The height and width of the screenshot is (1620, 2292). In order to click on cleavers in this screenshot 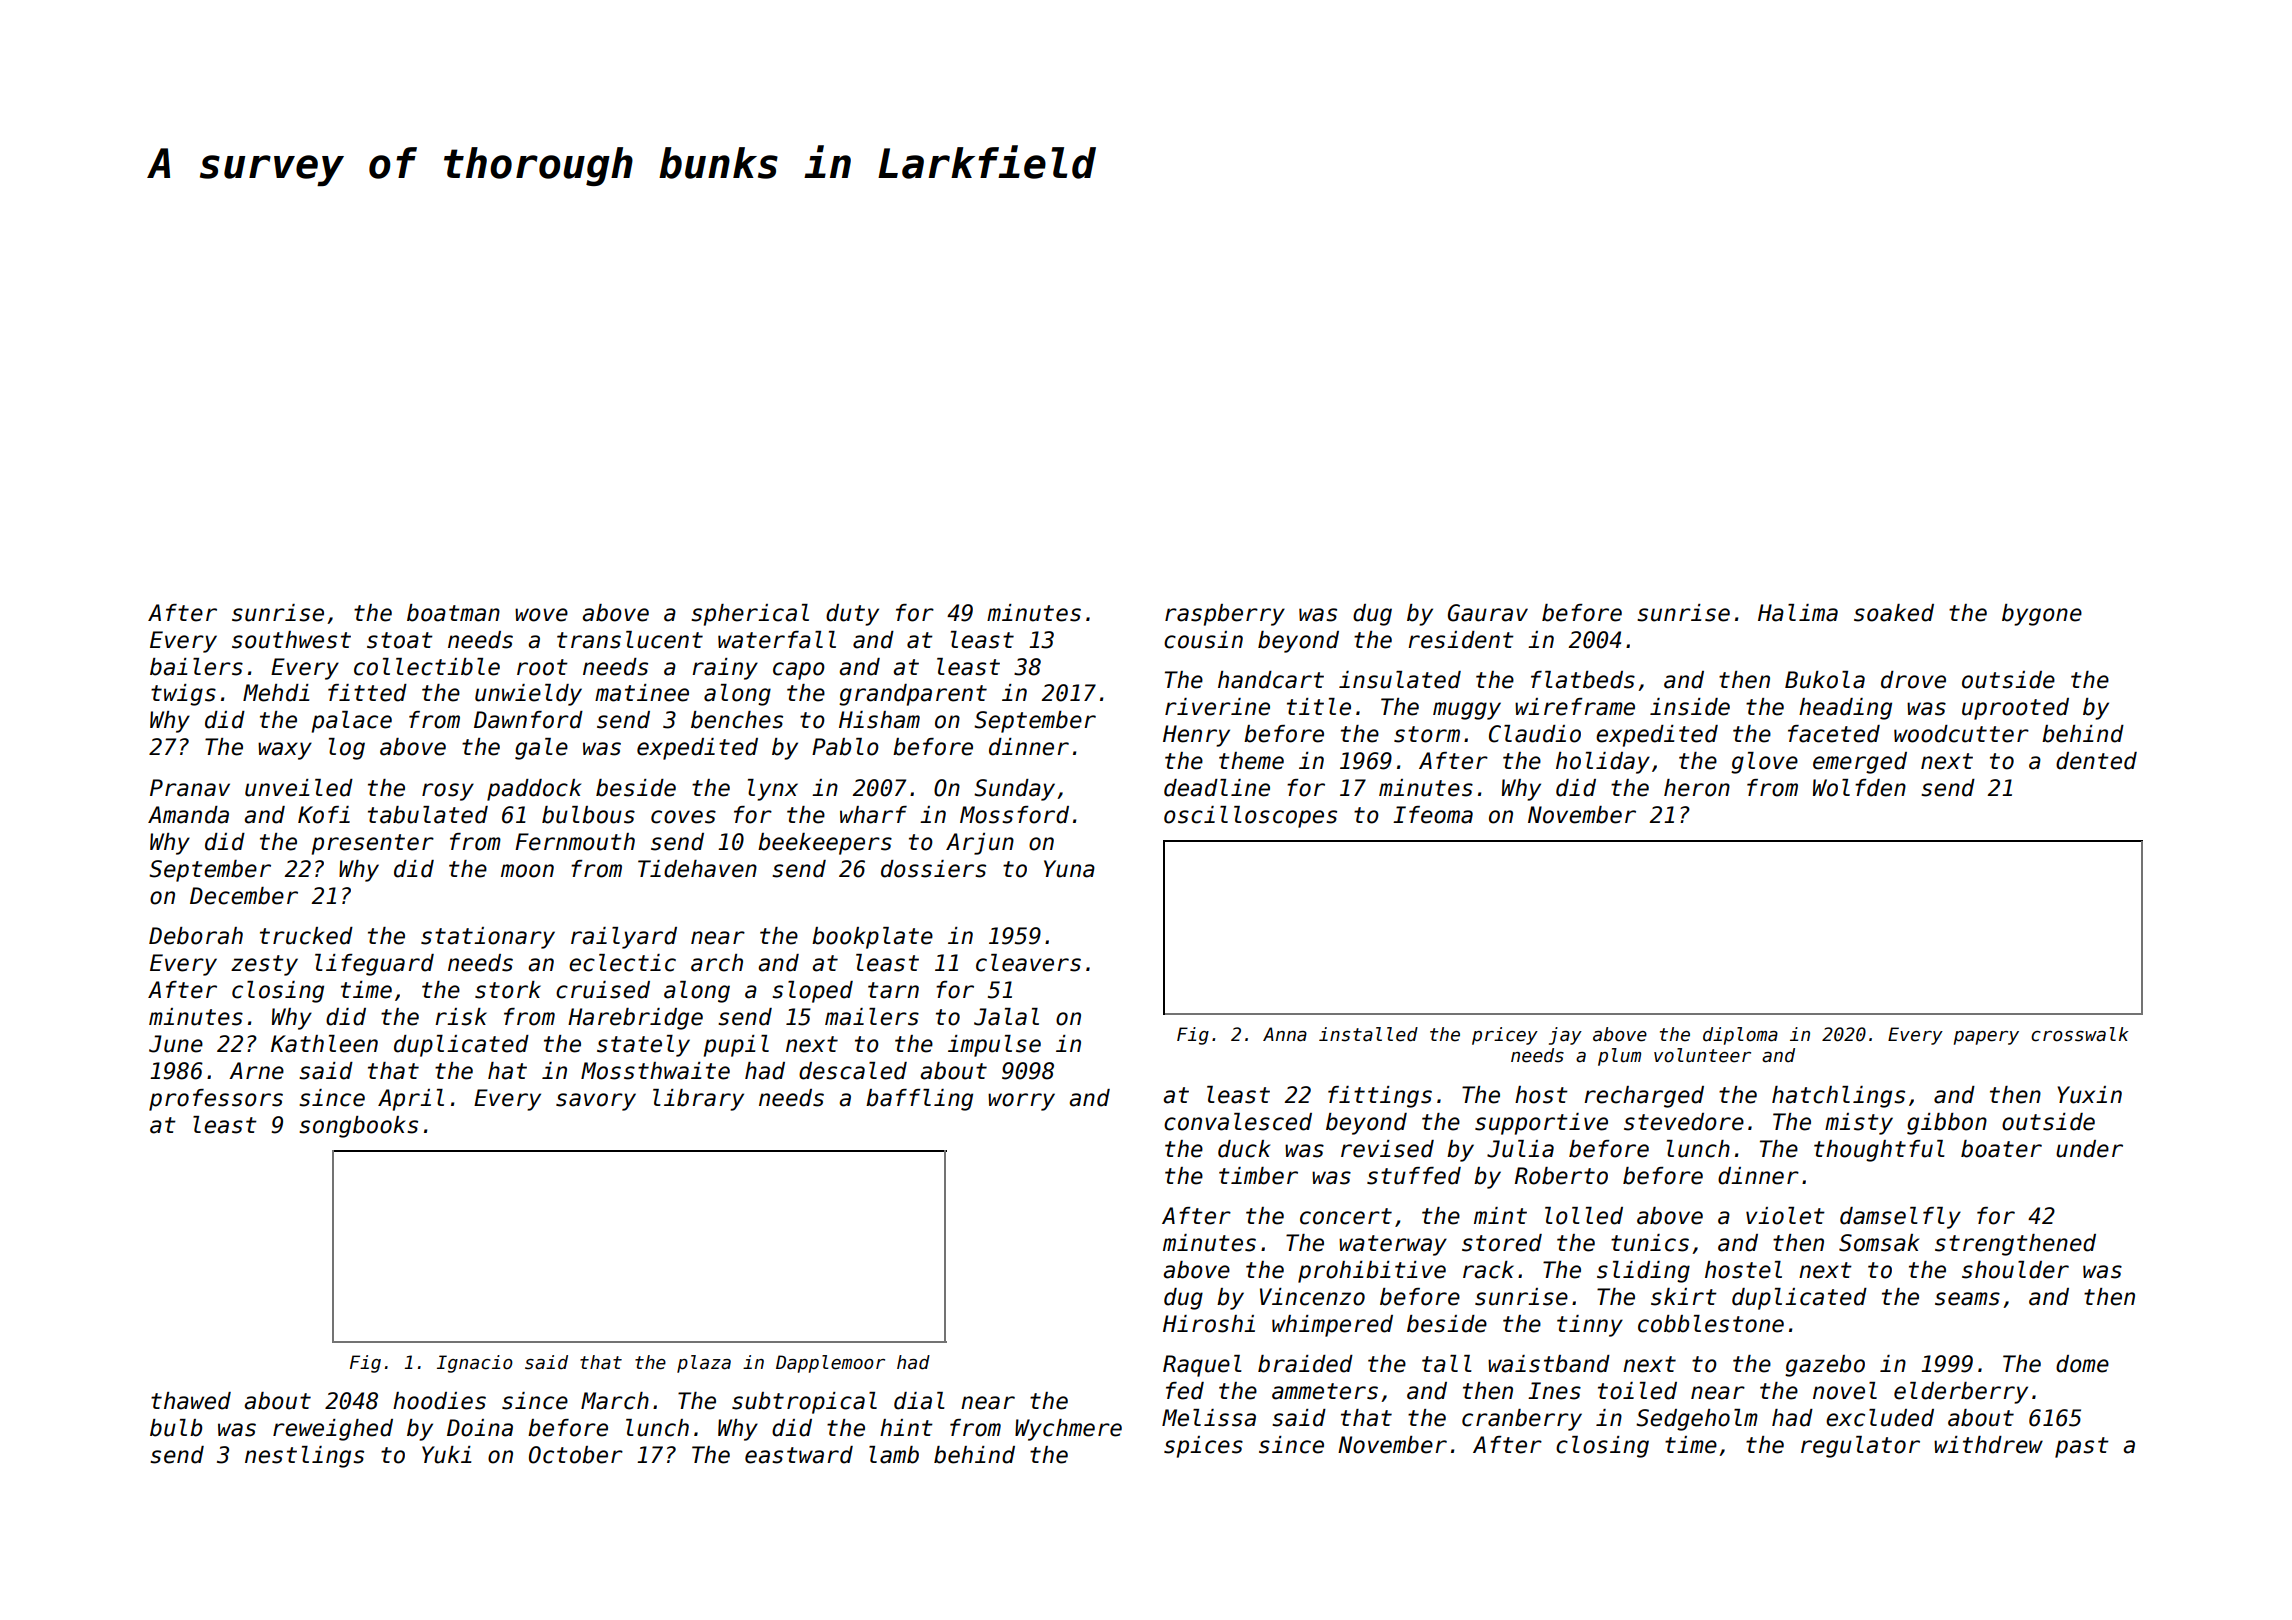, I will do `click(1028, 963)`.
